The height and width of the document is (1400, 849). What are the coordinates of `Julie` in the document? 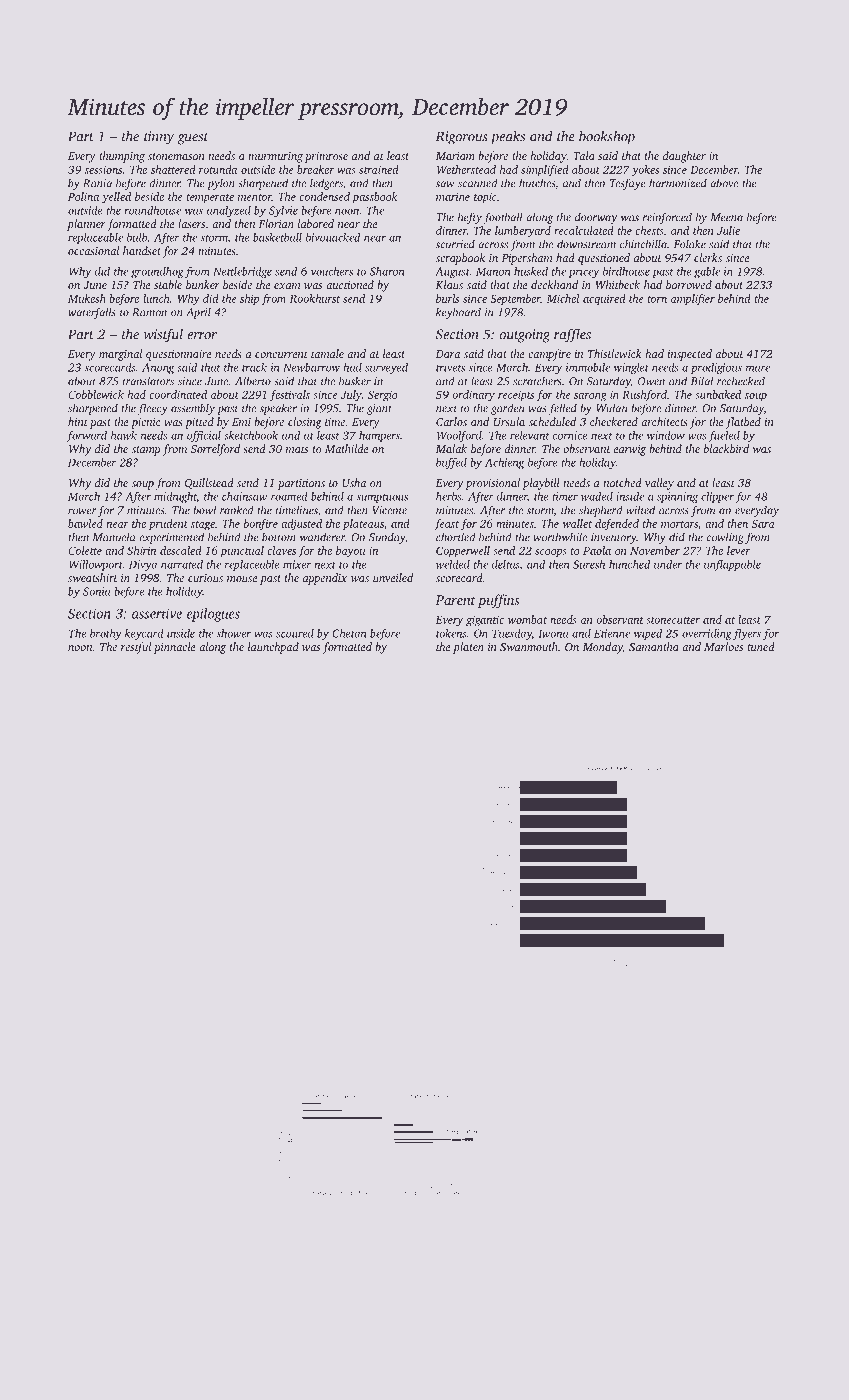 It's located at (728, 230).
